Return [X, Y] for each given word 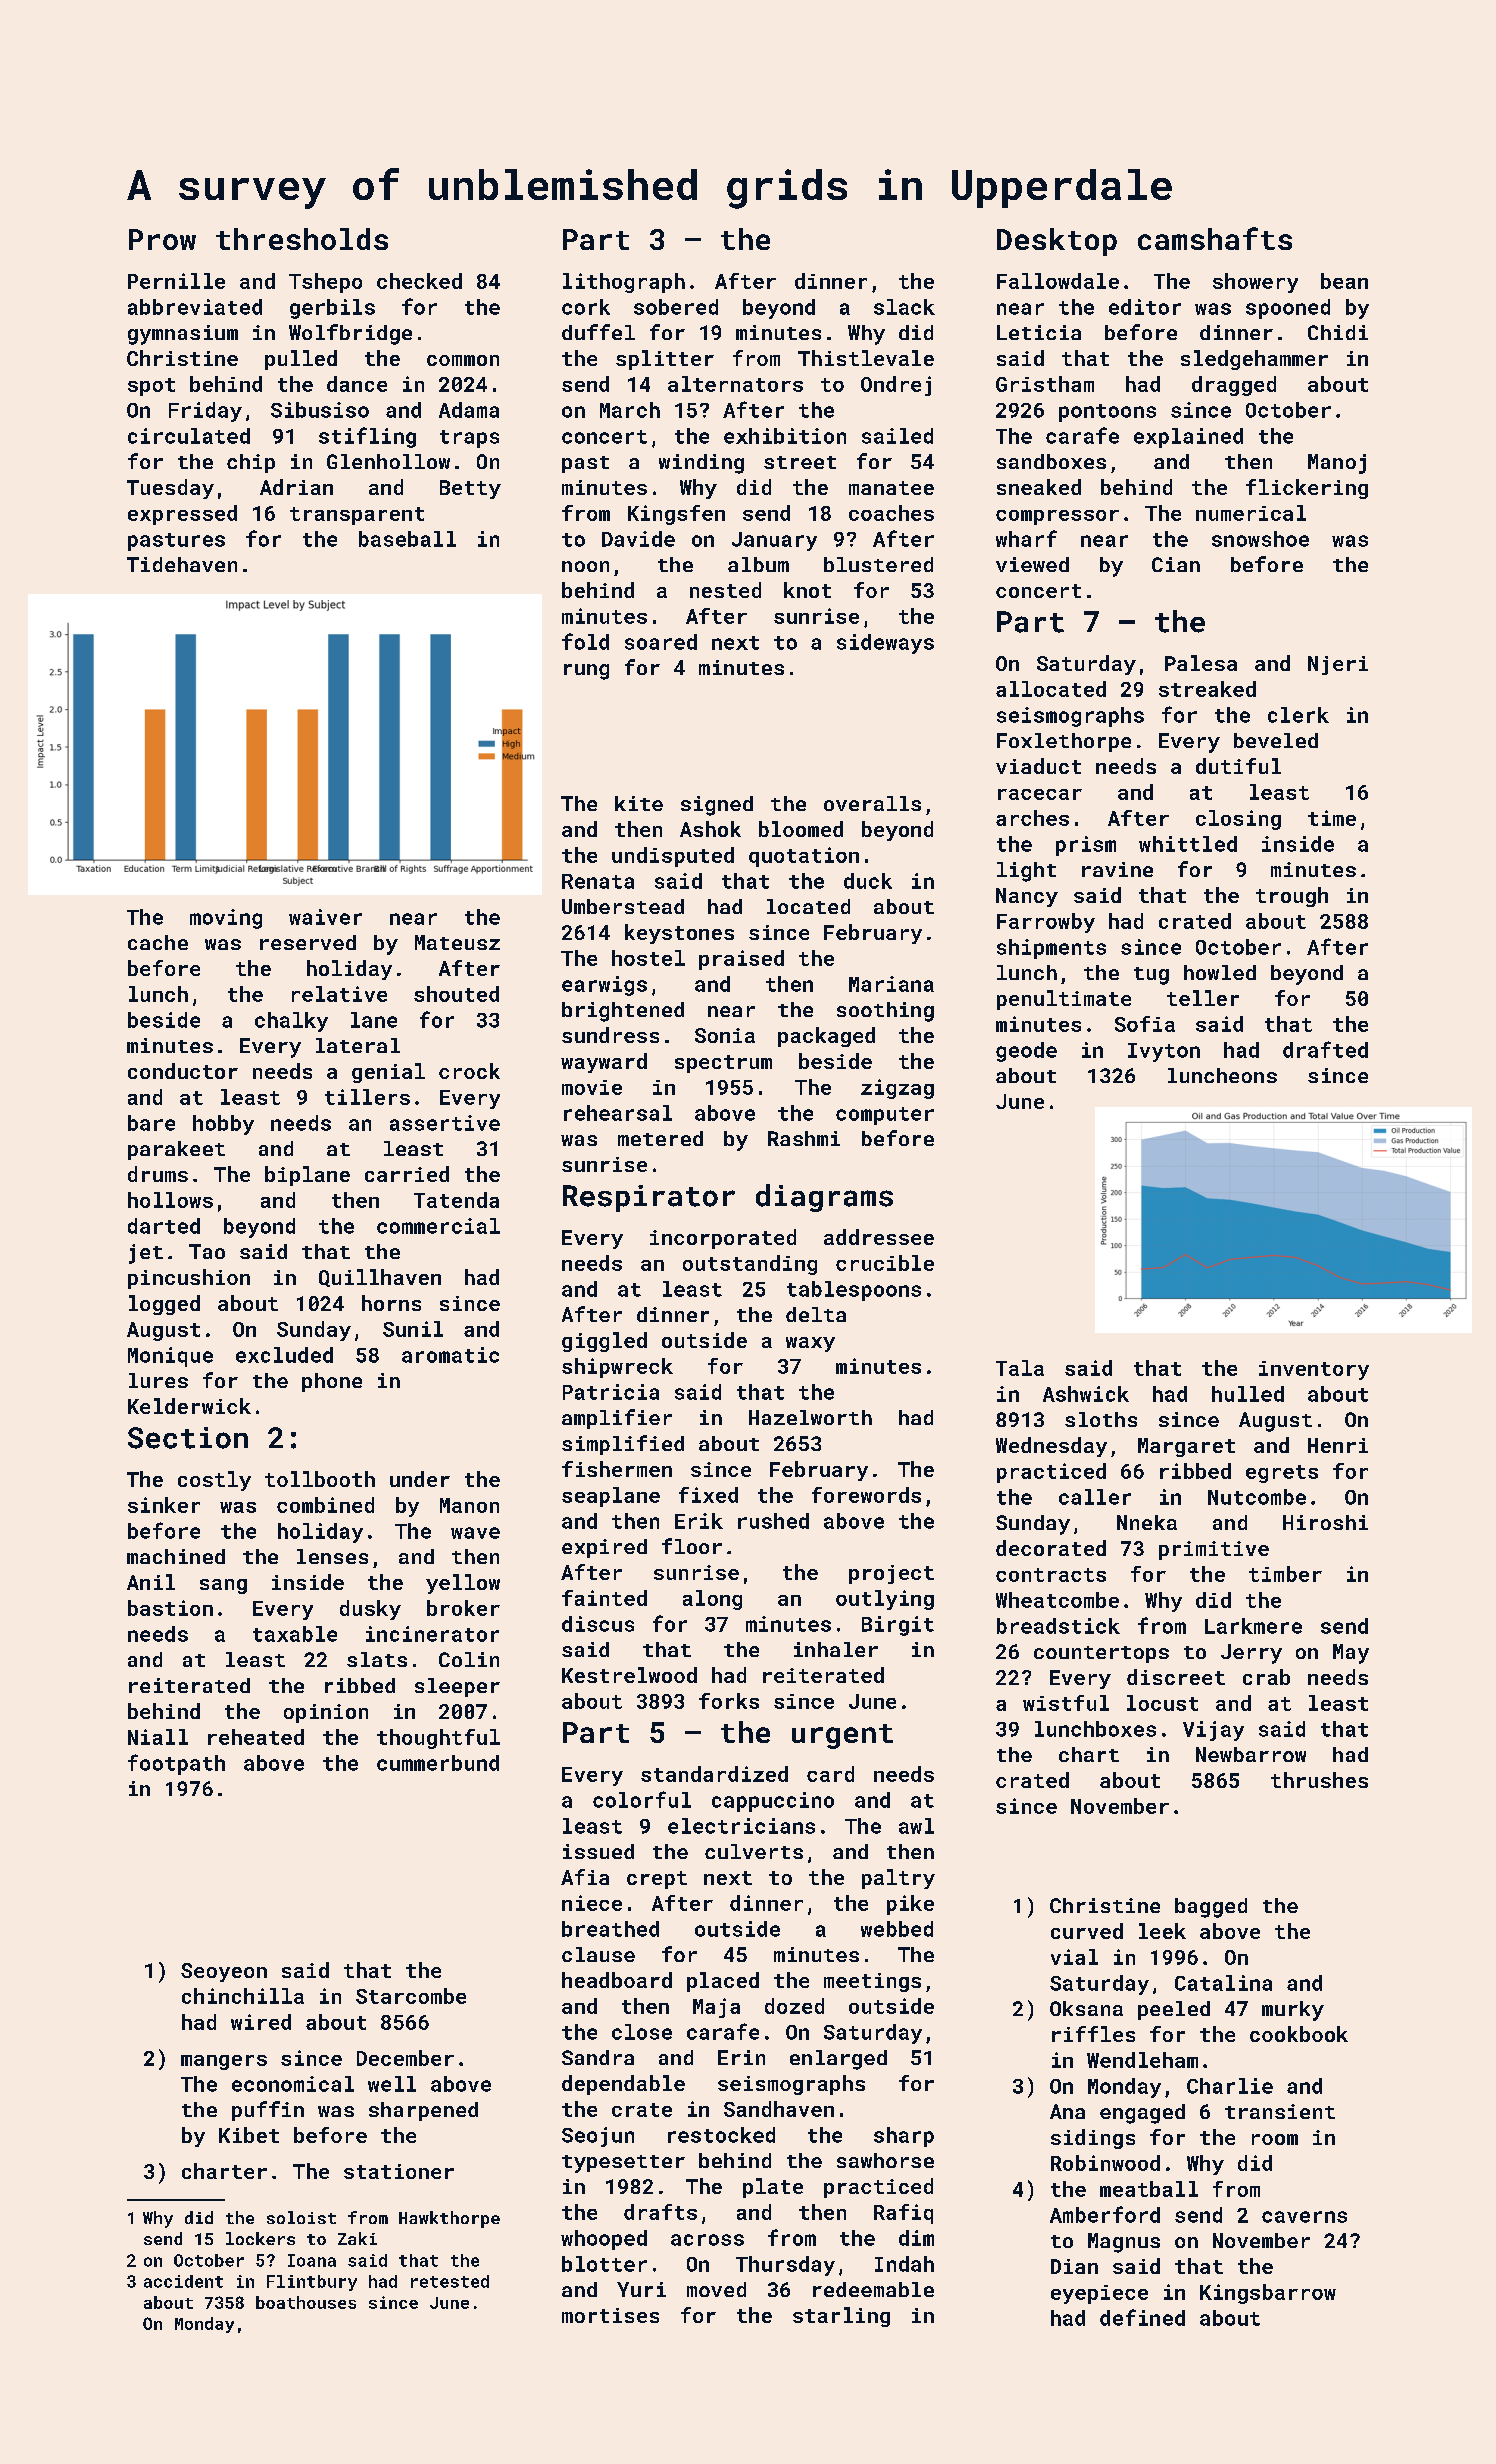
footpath [176, 1764]
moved [716, 2289]
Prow [162, 239]
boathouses [306, 2302]
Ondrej [896, 386]
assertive [445, 1123]
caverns [1304, 2217]
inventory [1314, 1370]
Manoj [1337, 464]
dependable [623, 2085]
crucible [885, 1263]
